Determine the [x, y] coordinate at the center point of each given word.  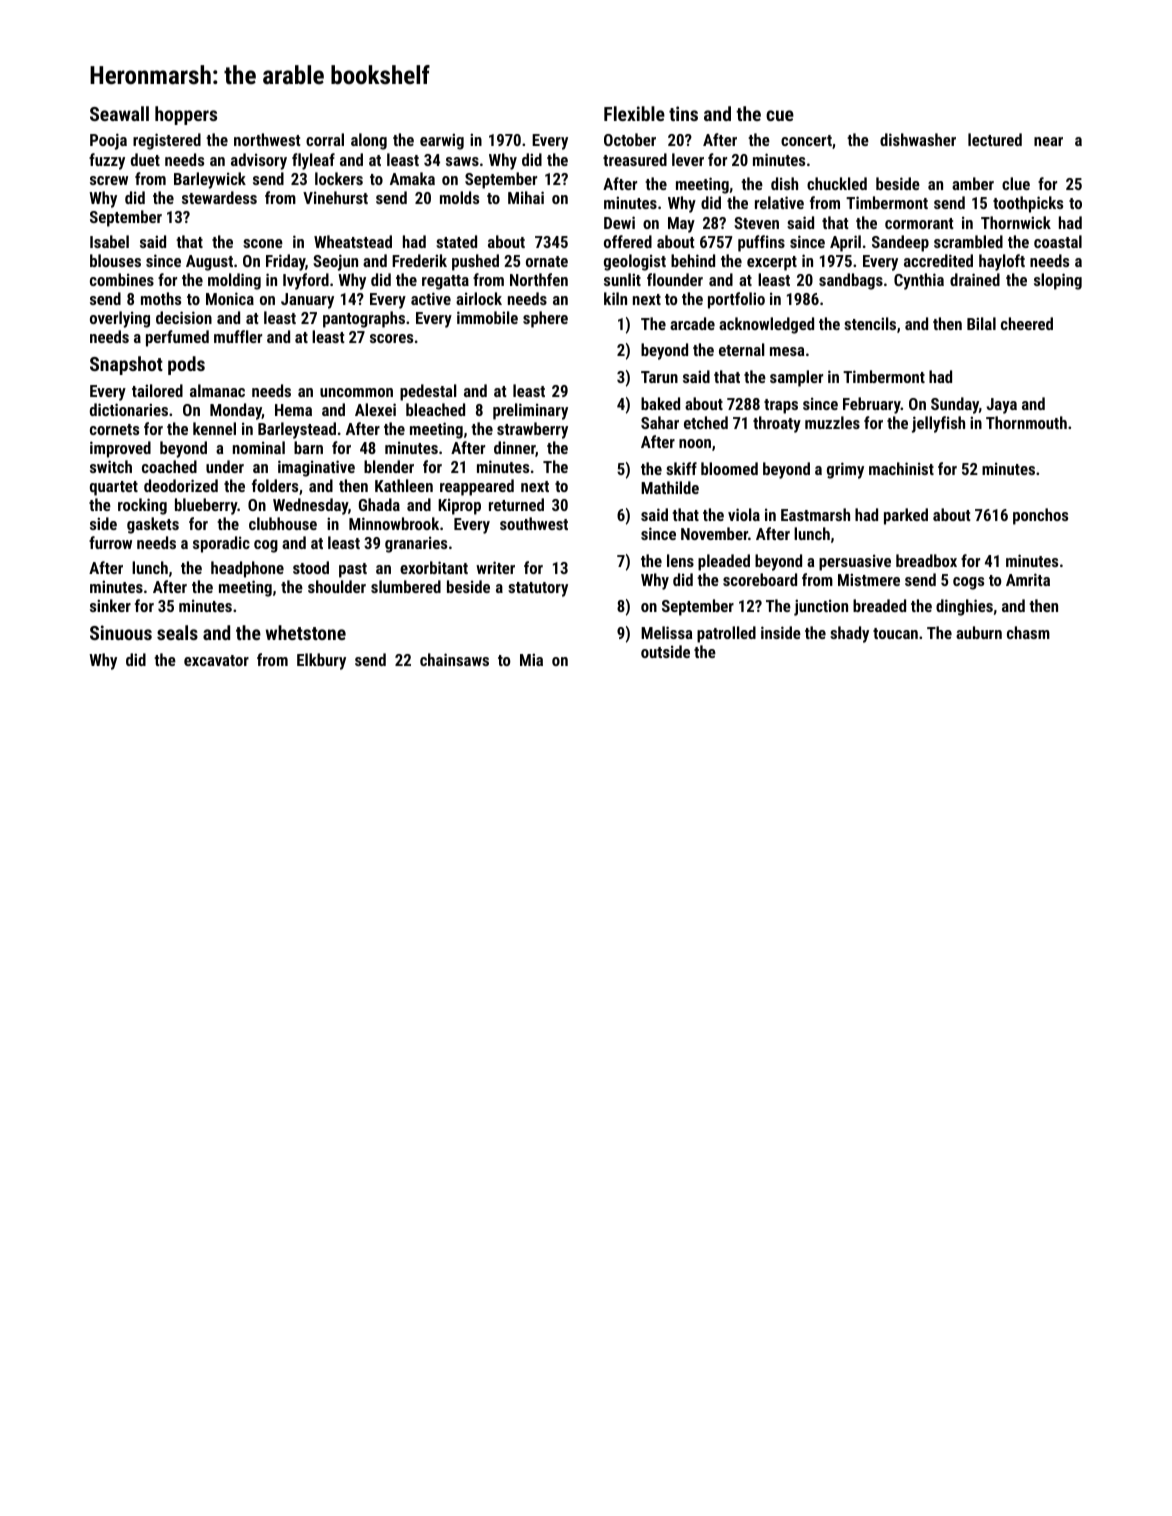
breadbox [926, 560]
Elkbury [321, 661]
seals [177, 632]
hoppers [186, 115]
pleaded [724, 562]
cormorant [919, 223]
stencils [870, 323]
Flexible [634, 113]
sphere [545, 319]
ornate [547, 261]
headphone [247, 569]
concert [806, 140]
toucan [895, 633]
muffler [238, 336]
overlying [120, 319]
